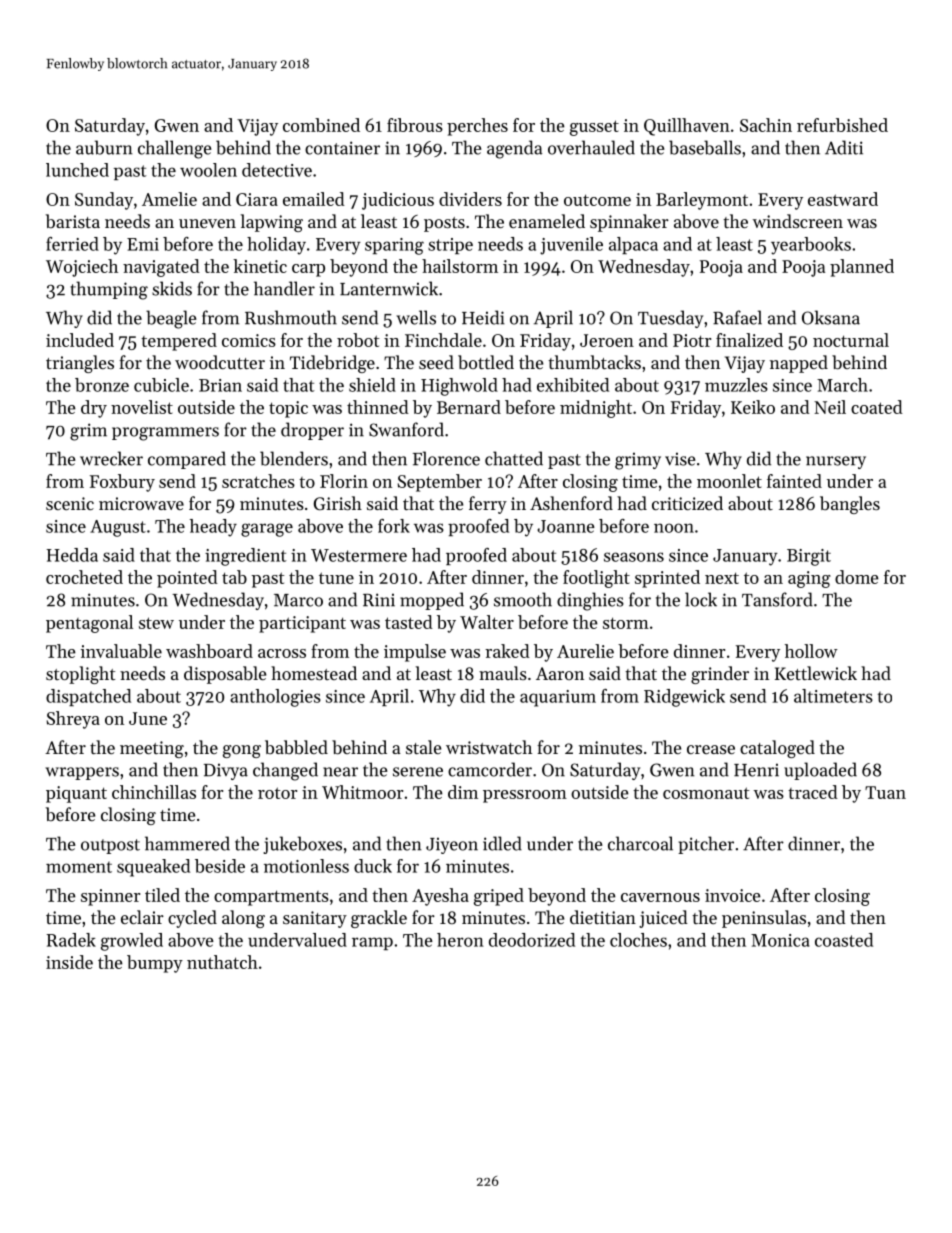 The image size is (952, 1233). What do you see at coordinates (483, 317) in the page?
I see `Heidi` at bounding box center [483, 317].
